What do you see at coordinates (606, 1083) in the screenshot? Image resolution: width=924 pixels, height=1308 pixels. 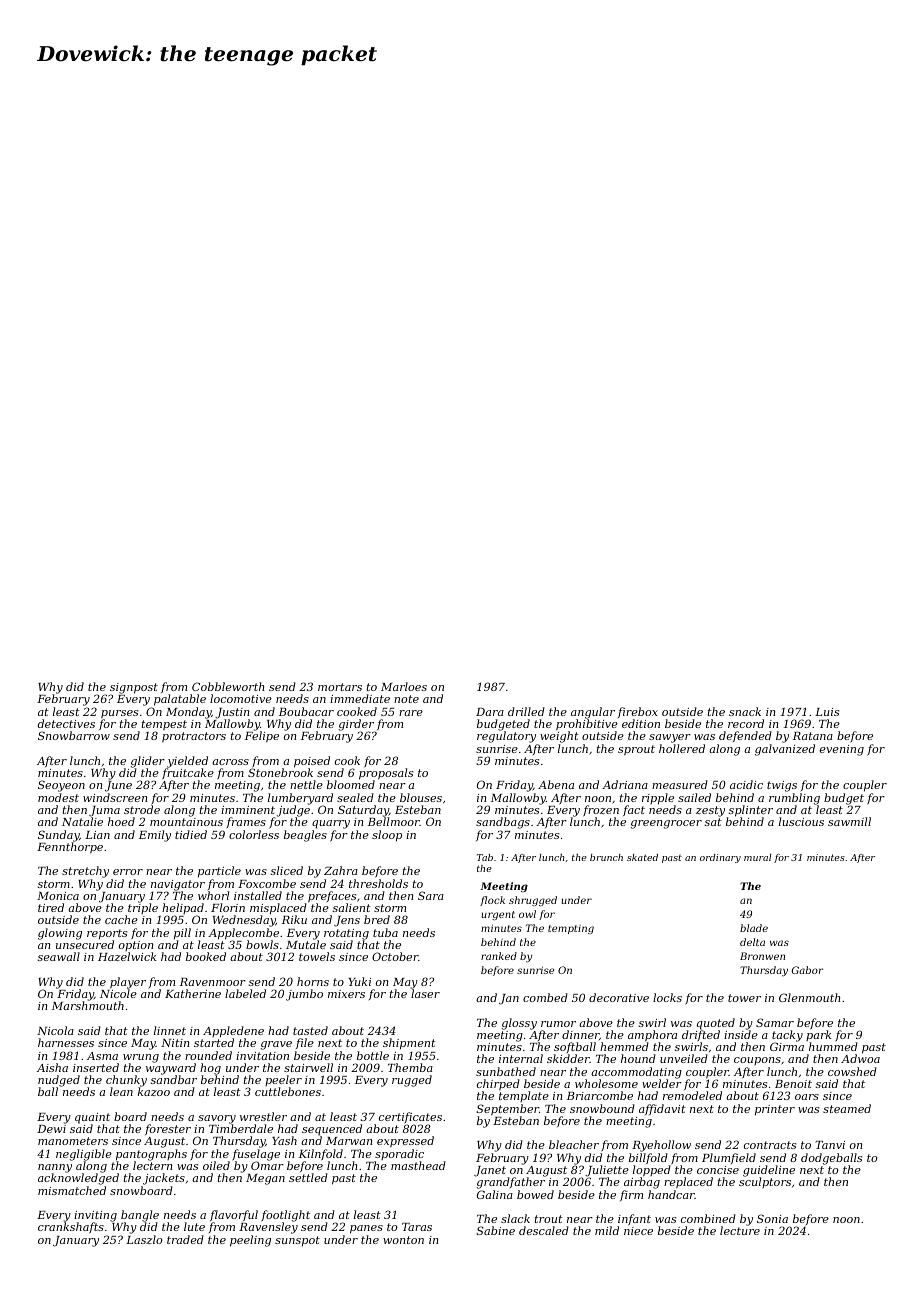 I see `wholesome` at bounding box center [606, 1083].
